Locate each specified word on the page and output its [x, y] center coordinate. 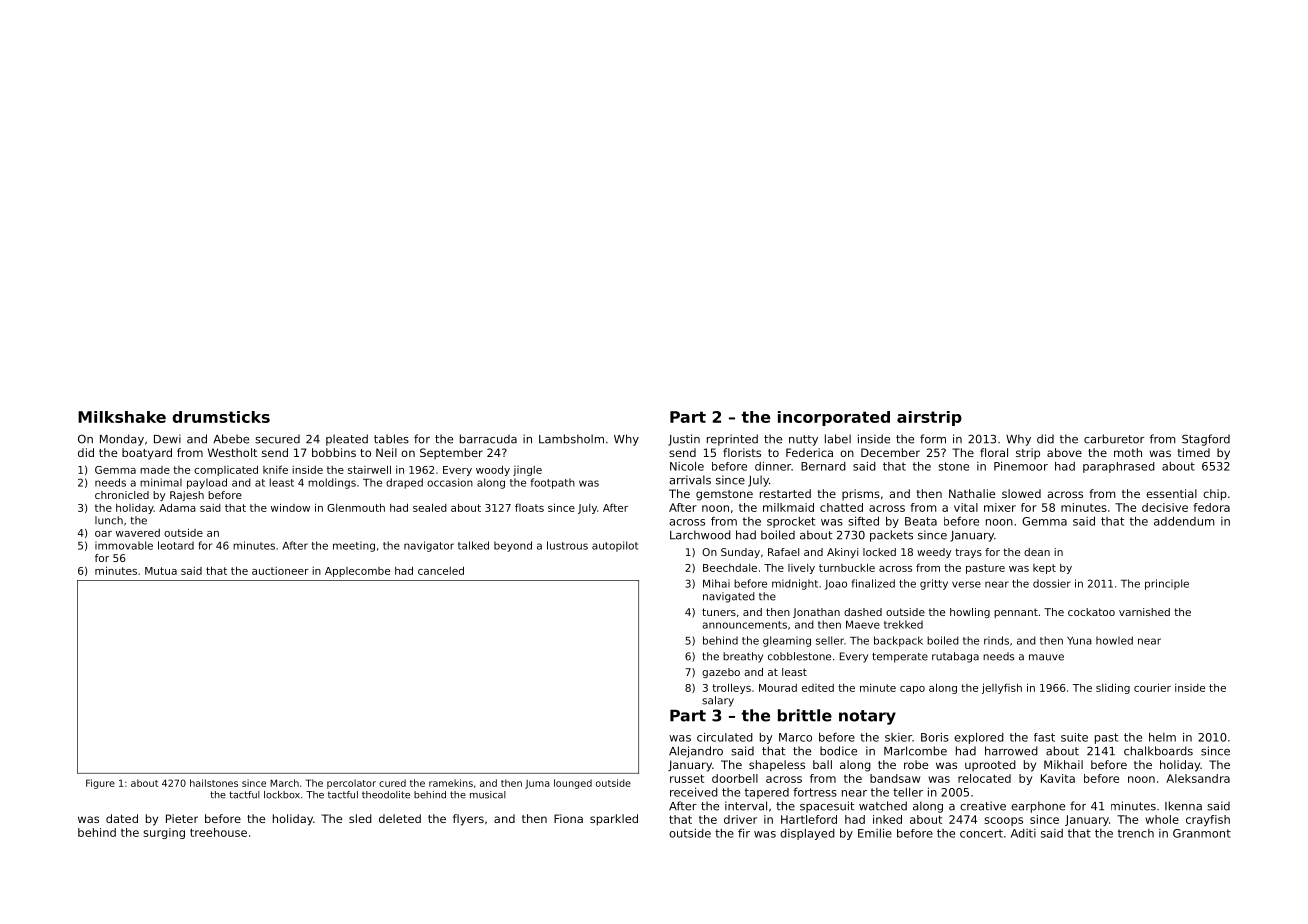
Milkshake [122, 417]
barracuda [488, 439]
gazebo [721, 673]
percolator [351, 784]
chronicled [122, 495]
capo [912, 690]
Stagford [1206, 440]
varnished [1144, 612]
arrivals [690, 480]
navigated [729, 597]
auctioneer [280, 571]
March [284, 783]
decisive [1165, 507]
